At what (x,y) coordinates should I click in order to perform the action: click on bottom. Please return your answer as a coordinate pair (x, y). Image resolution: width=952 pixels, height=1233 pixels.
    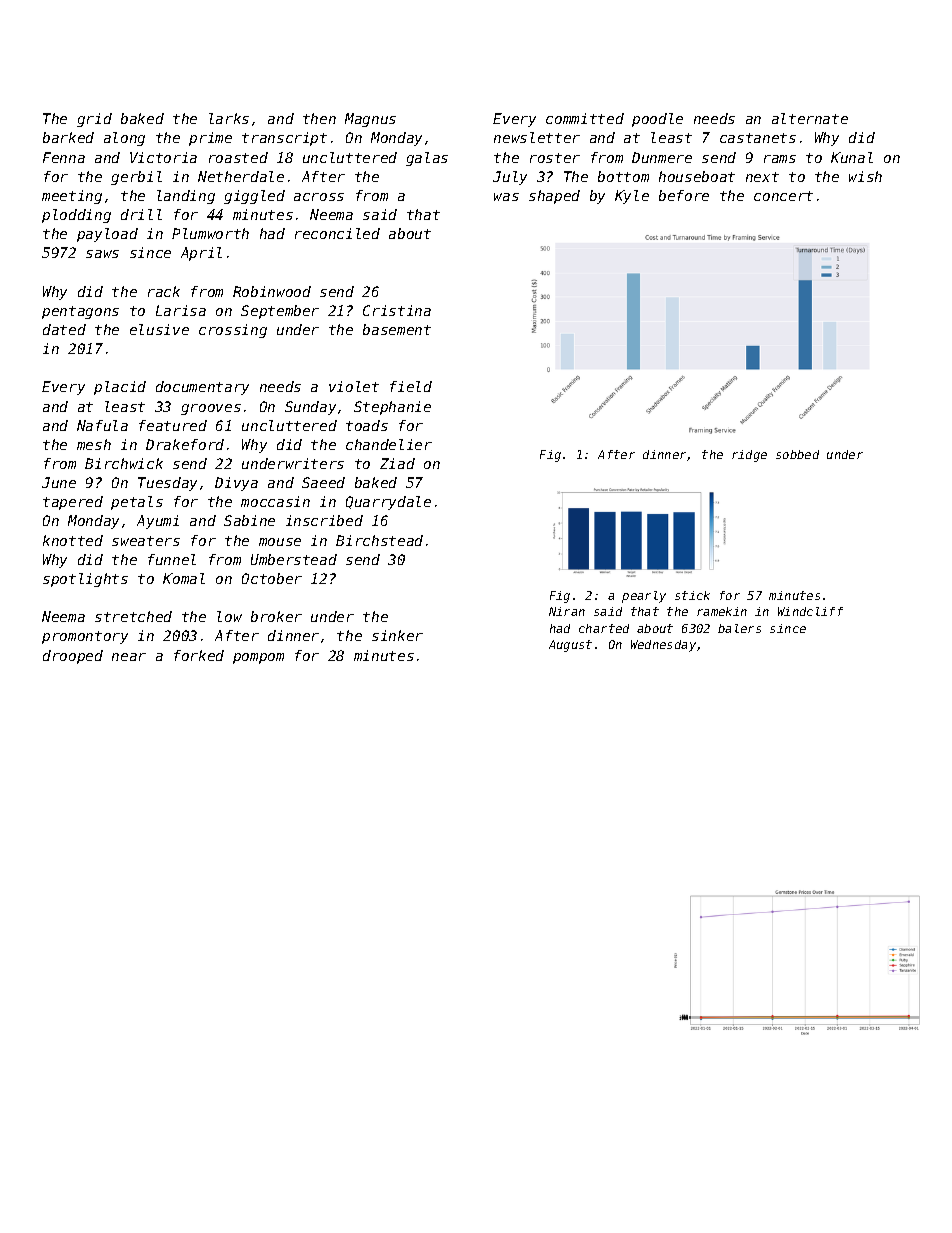
    Looking at the image, I should click on (623, 176).
